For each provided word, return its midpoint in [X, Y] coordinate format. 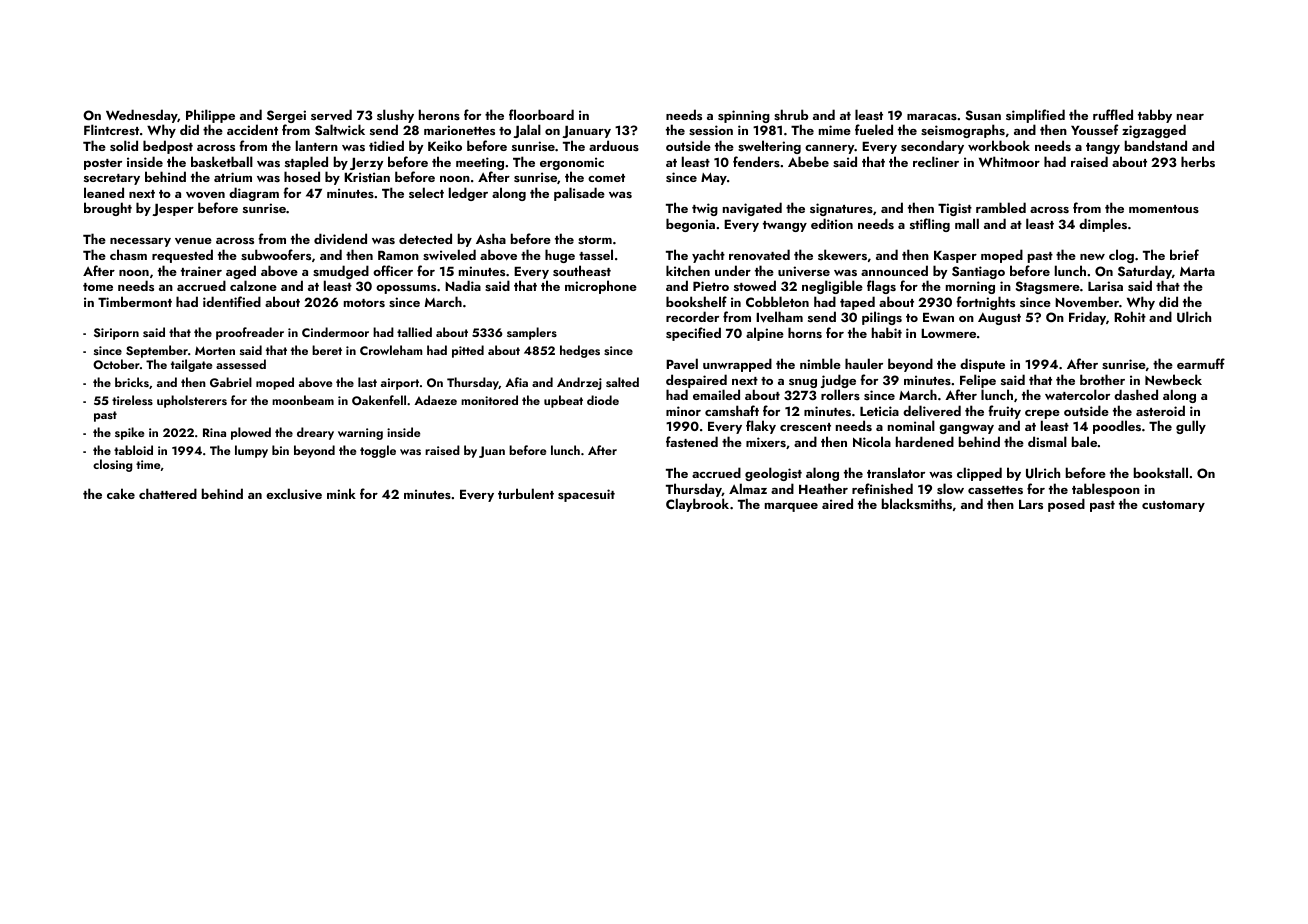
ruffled [1113, 114]
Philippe [210, 117]
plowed [251, 433]
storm [595, 240]
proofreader [250, 333]
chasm [128, 254]
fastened [692, 441]
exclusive [294, 493]
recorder [692, 316]
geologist [773, 474]
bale [1085, 441]
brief [1184, 254]
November [1087, 301]
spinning [744, 116]
